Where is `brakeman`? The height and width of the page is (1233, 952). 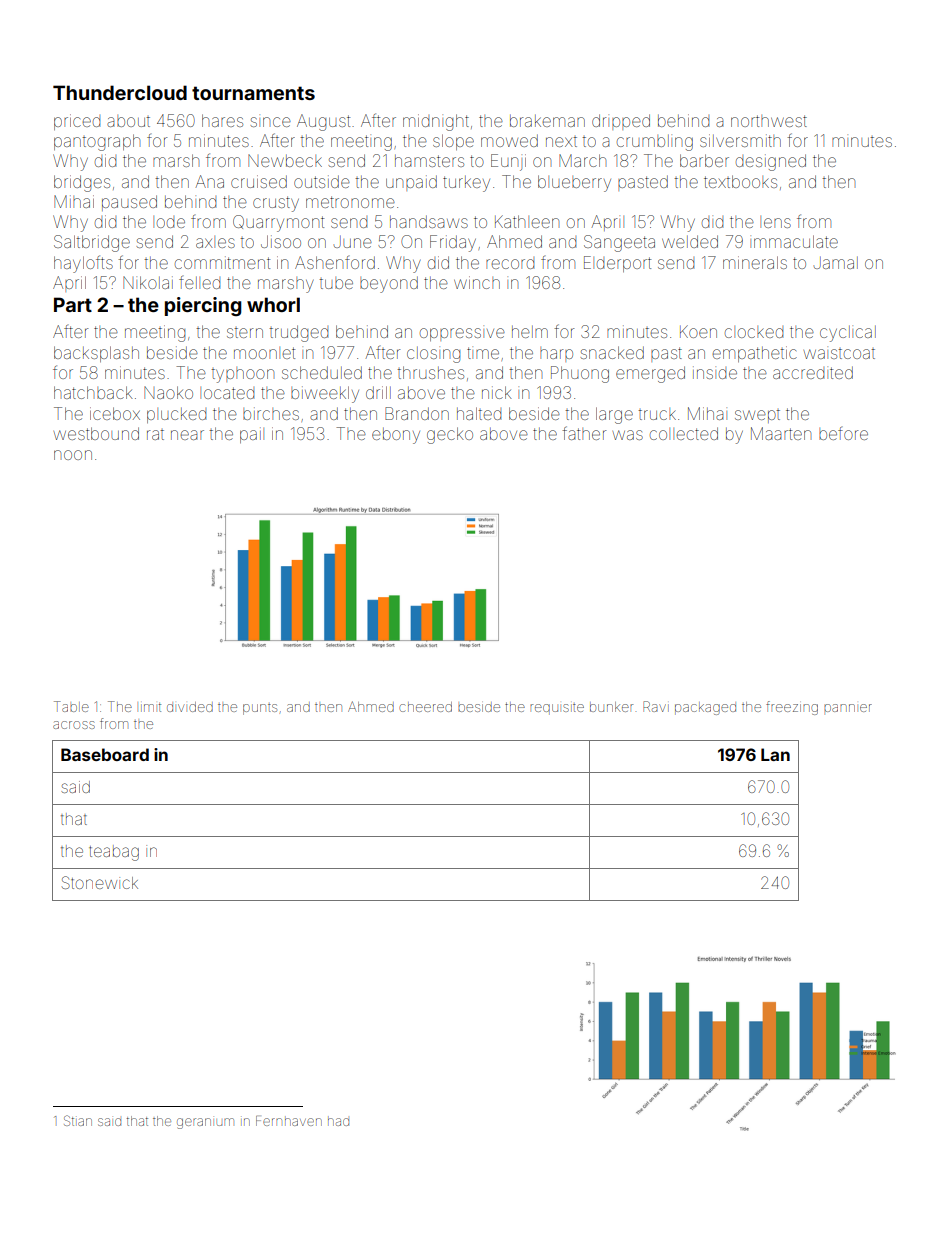 brakeman is located at coordinates (547, 121).
